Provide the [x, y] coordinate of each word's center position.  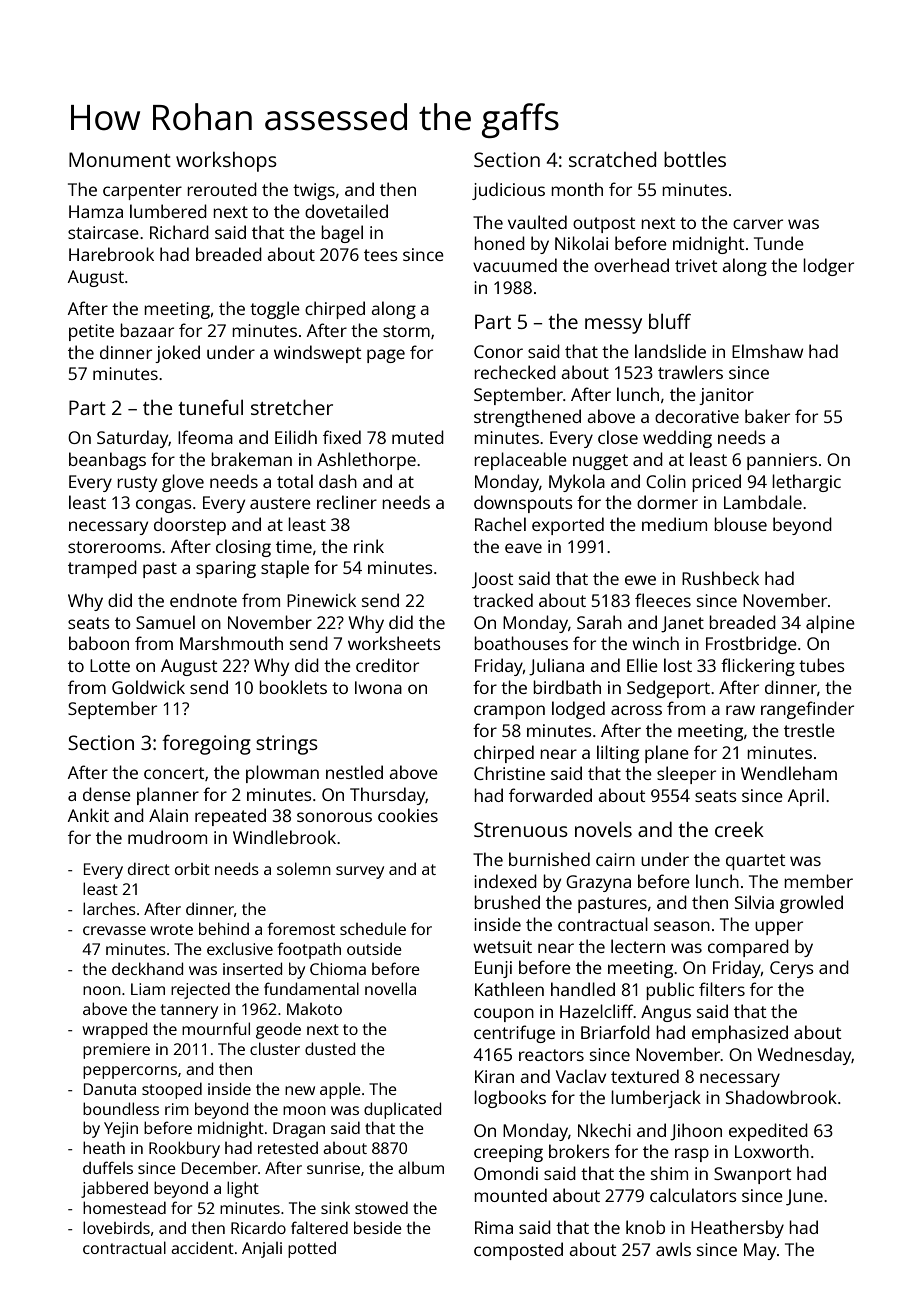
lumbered [168, 211]
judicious [508, 191]
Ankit [88, 815]
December [220, 1167]
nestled [354, 772]
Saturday [133, 439]
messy [613, 326]
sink [335, 1208]
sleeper [686, 775]
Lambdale [763, 502]
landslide [670, 351]
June [804, 1197]
